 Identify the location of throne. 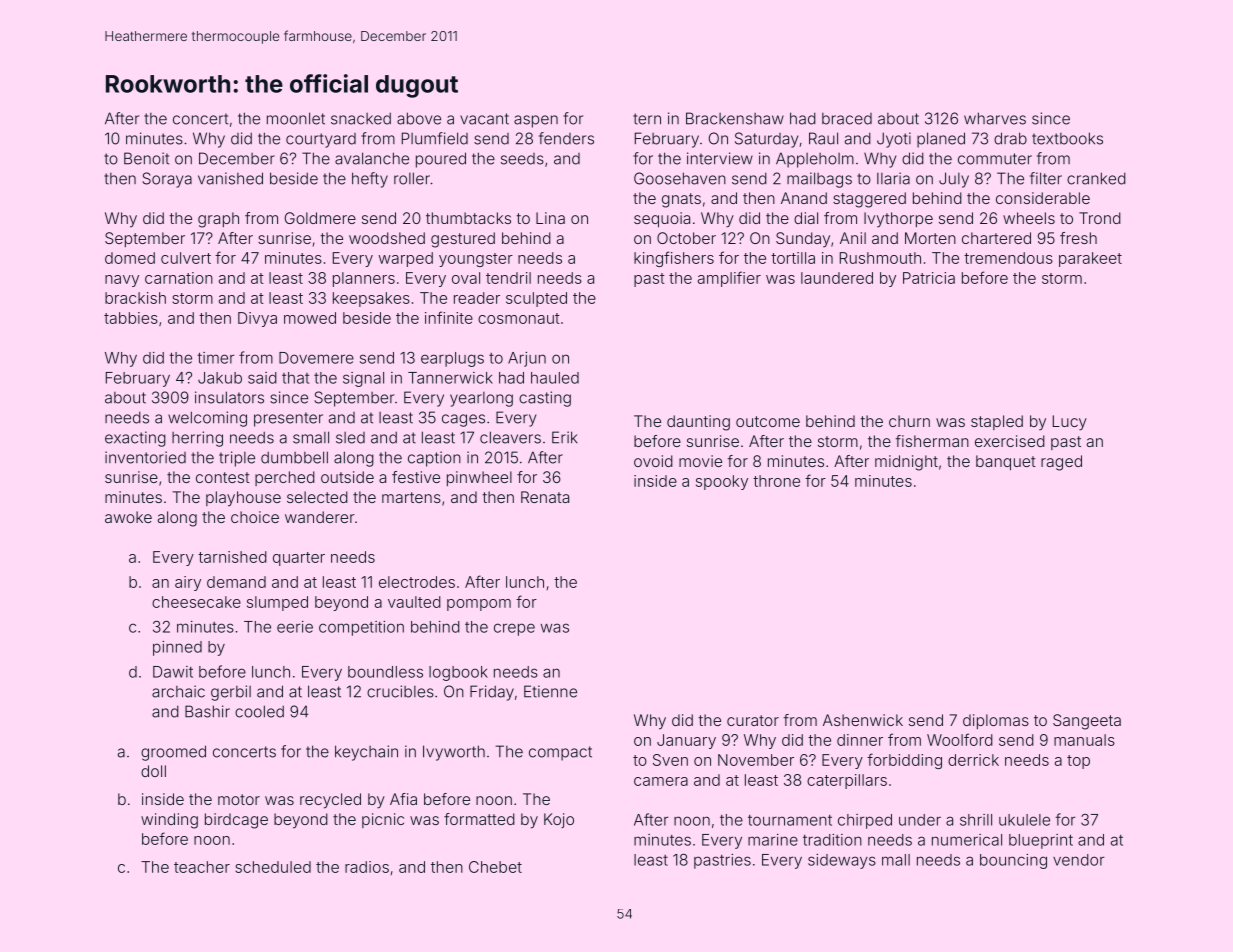
(776, 481).
